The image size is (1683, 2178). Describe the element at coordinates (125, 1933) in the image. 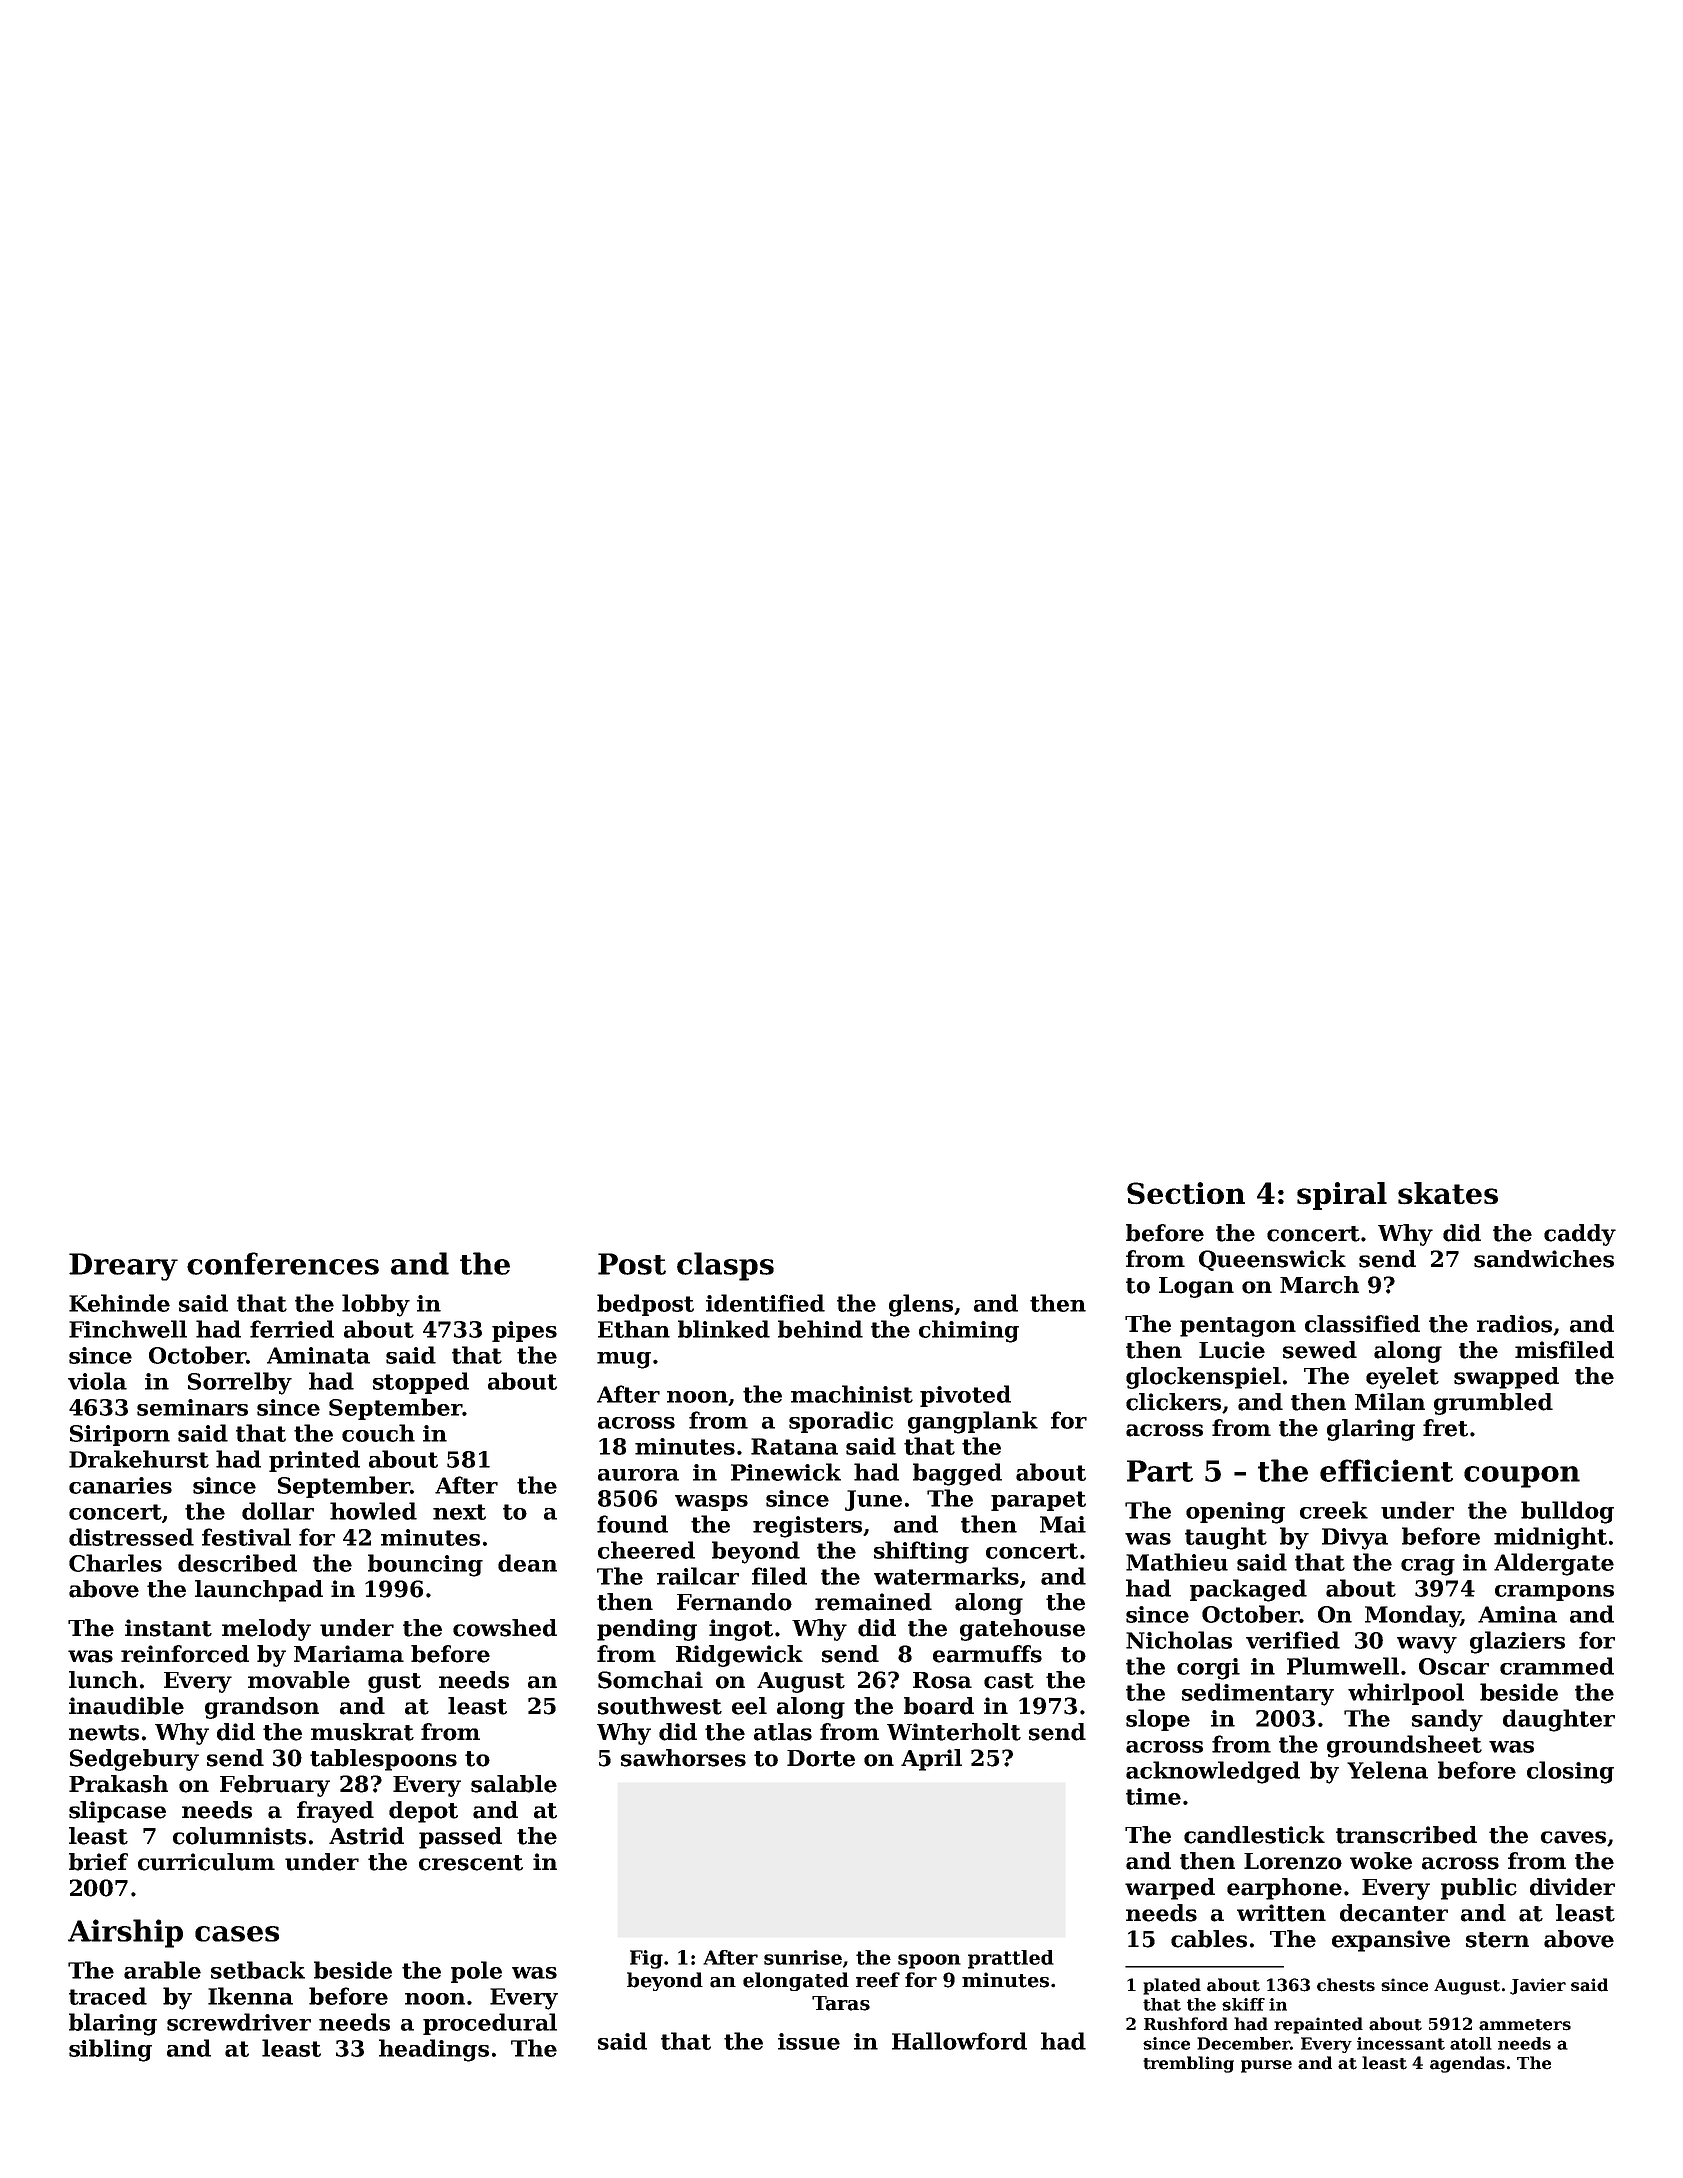

I see `Airship` at that location.
